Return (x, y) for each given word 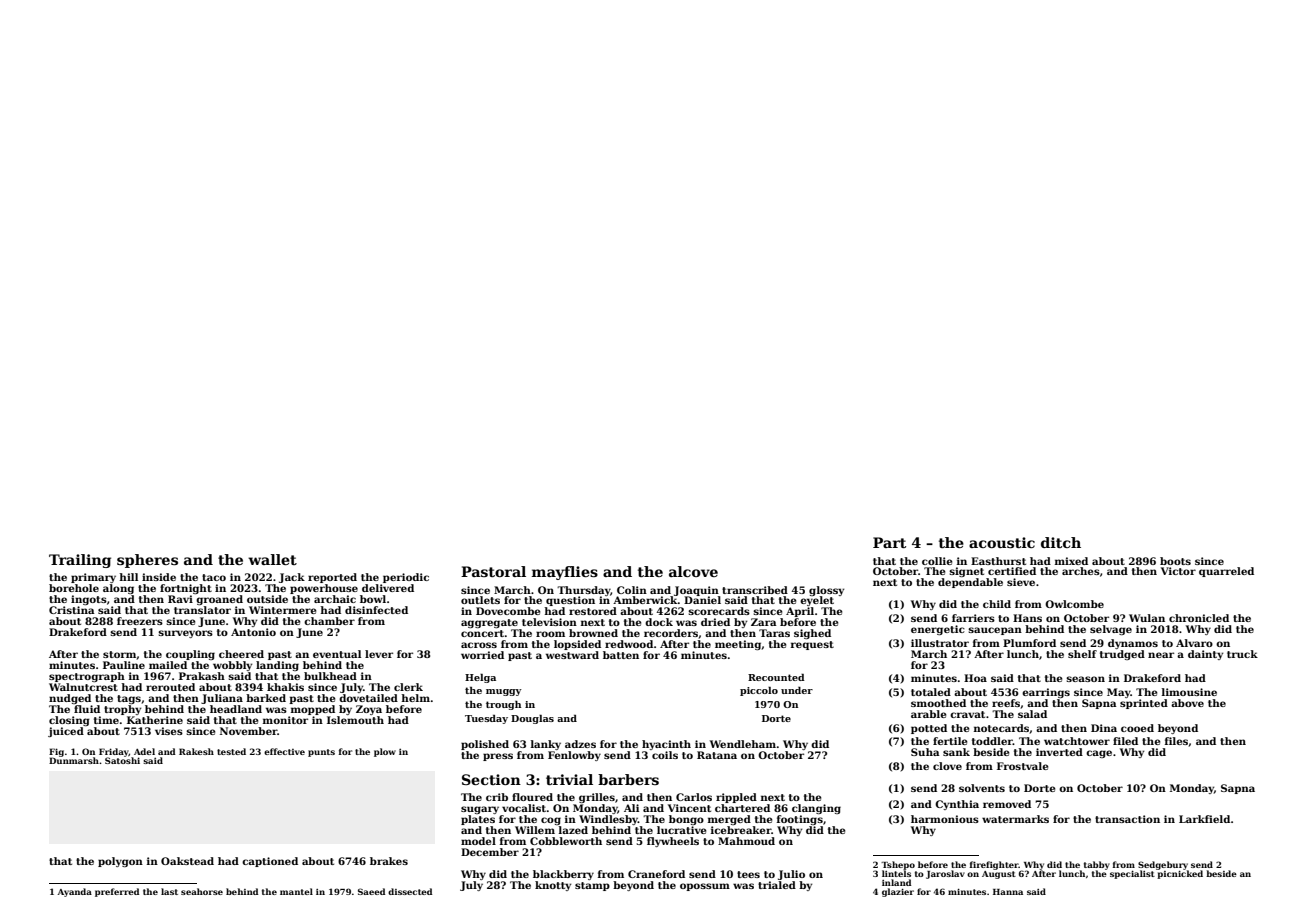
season (1085, 679)
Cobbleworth (566, 841)
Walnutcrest (83, 687)
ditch (1061, 542)
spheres (147, 561)
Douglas (532, 719)
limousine (1189, 692)
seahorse (202, 891)
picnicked (1180, 874)
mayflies (565, 573)
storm (120, 655)
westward (572, 655)
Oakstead (187, 861)
